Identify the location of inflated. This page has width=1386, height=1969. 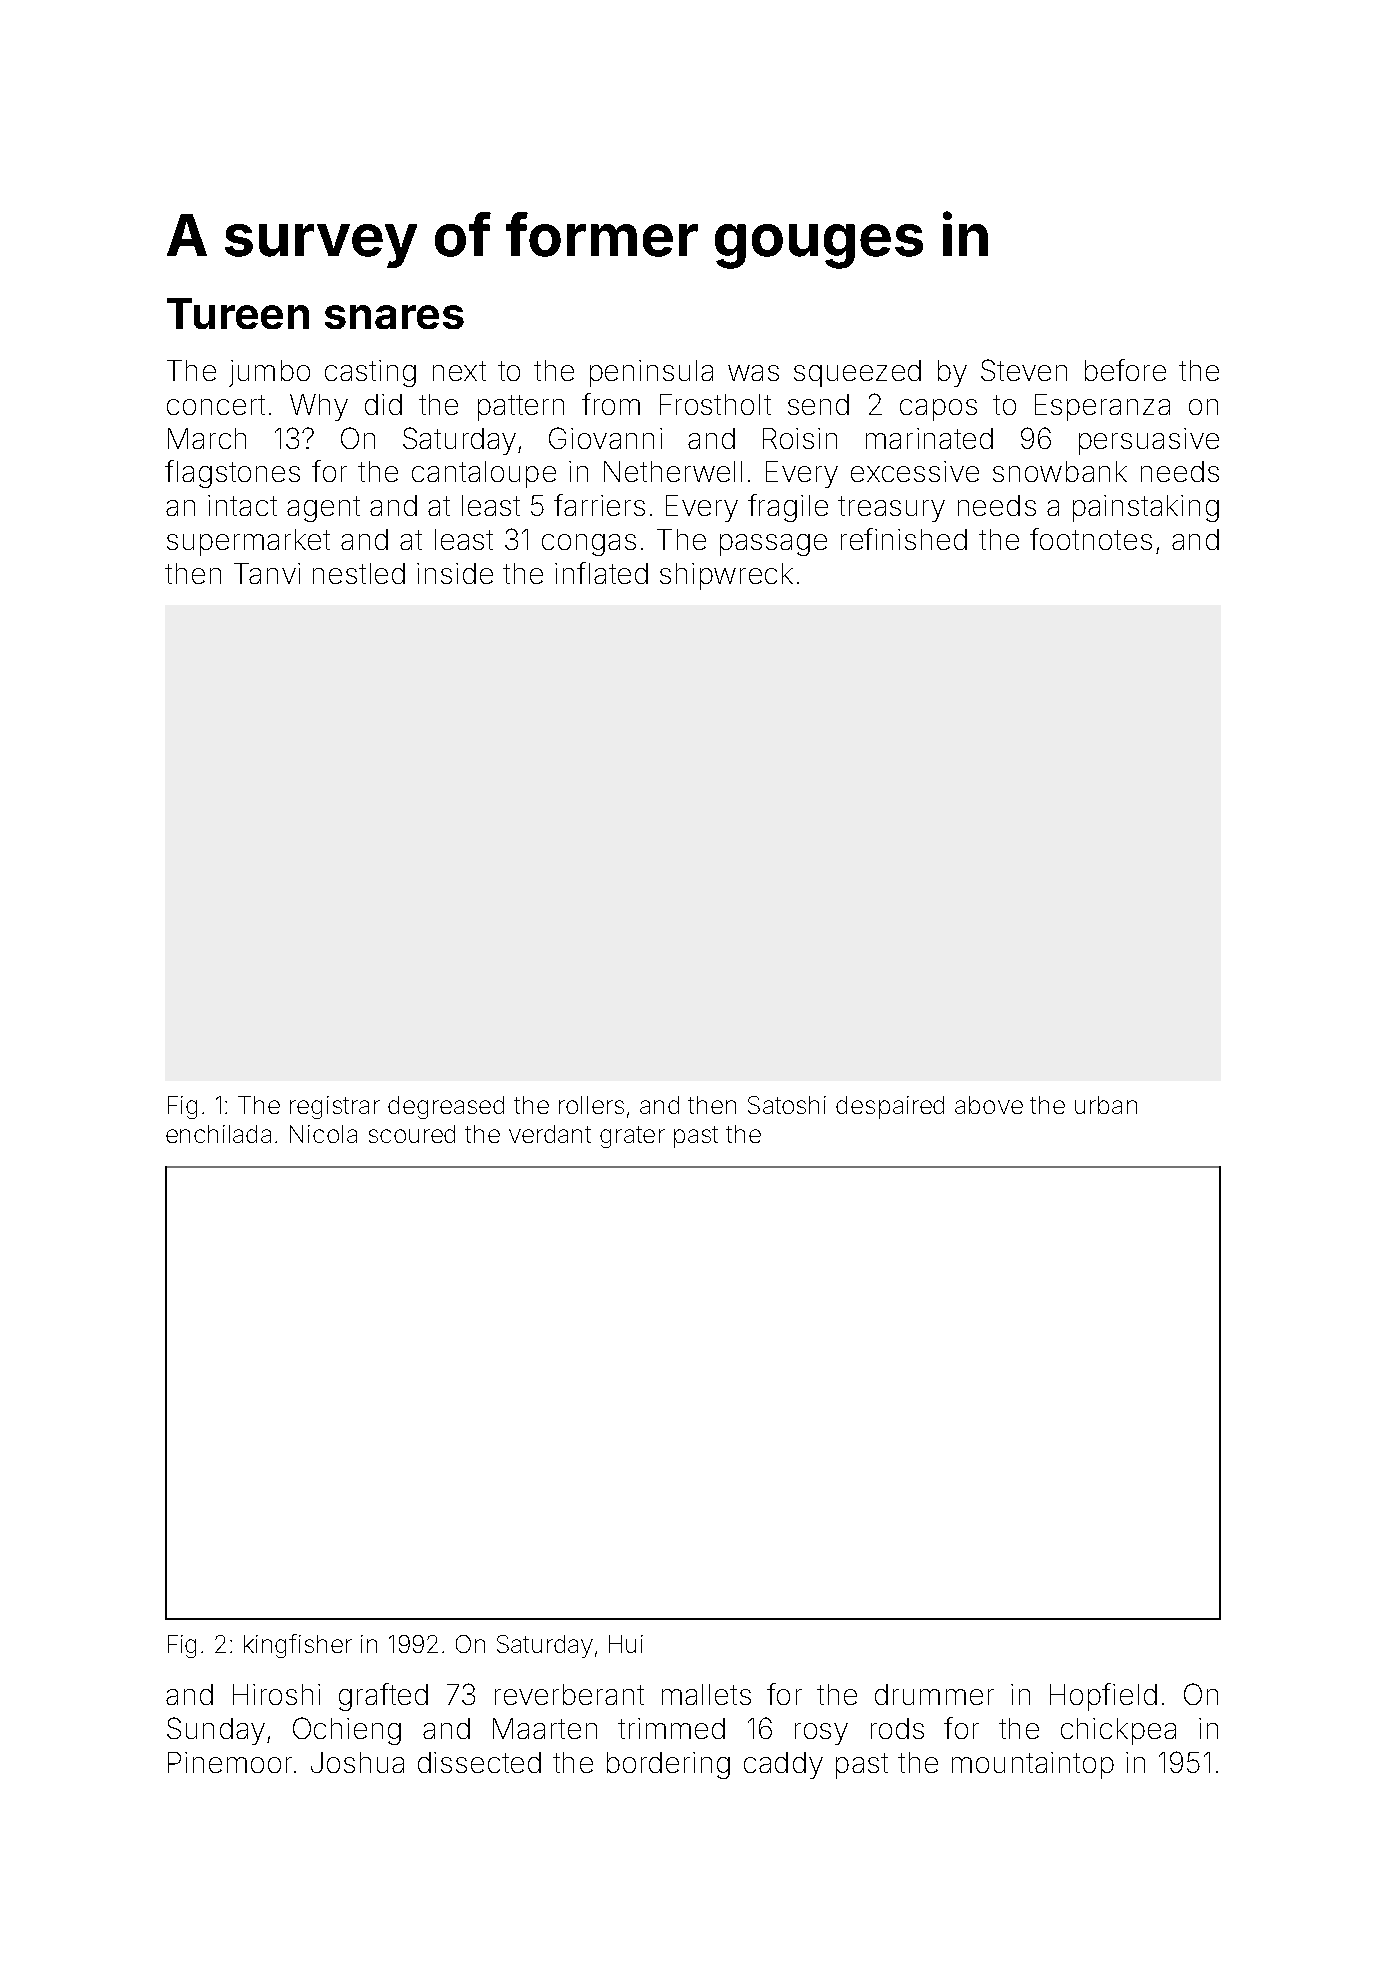
(601, 573).
